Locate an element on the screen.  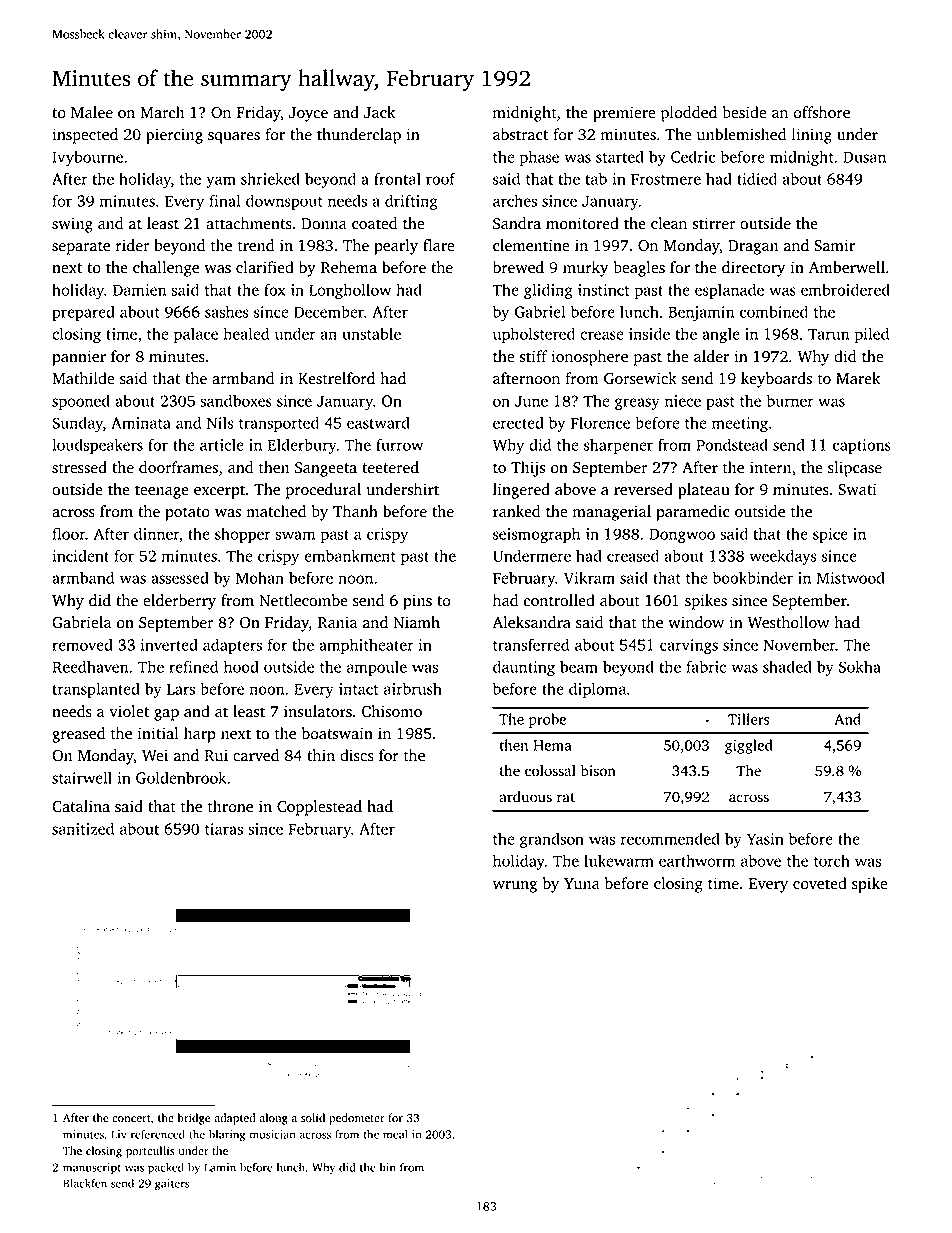
stiff is located at coordinates (534, 356).
